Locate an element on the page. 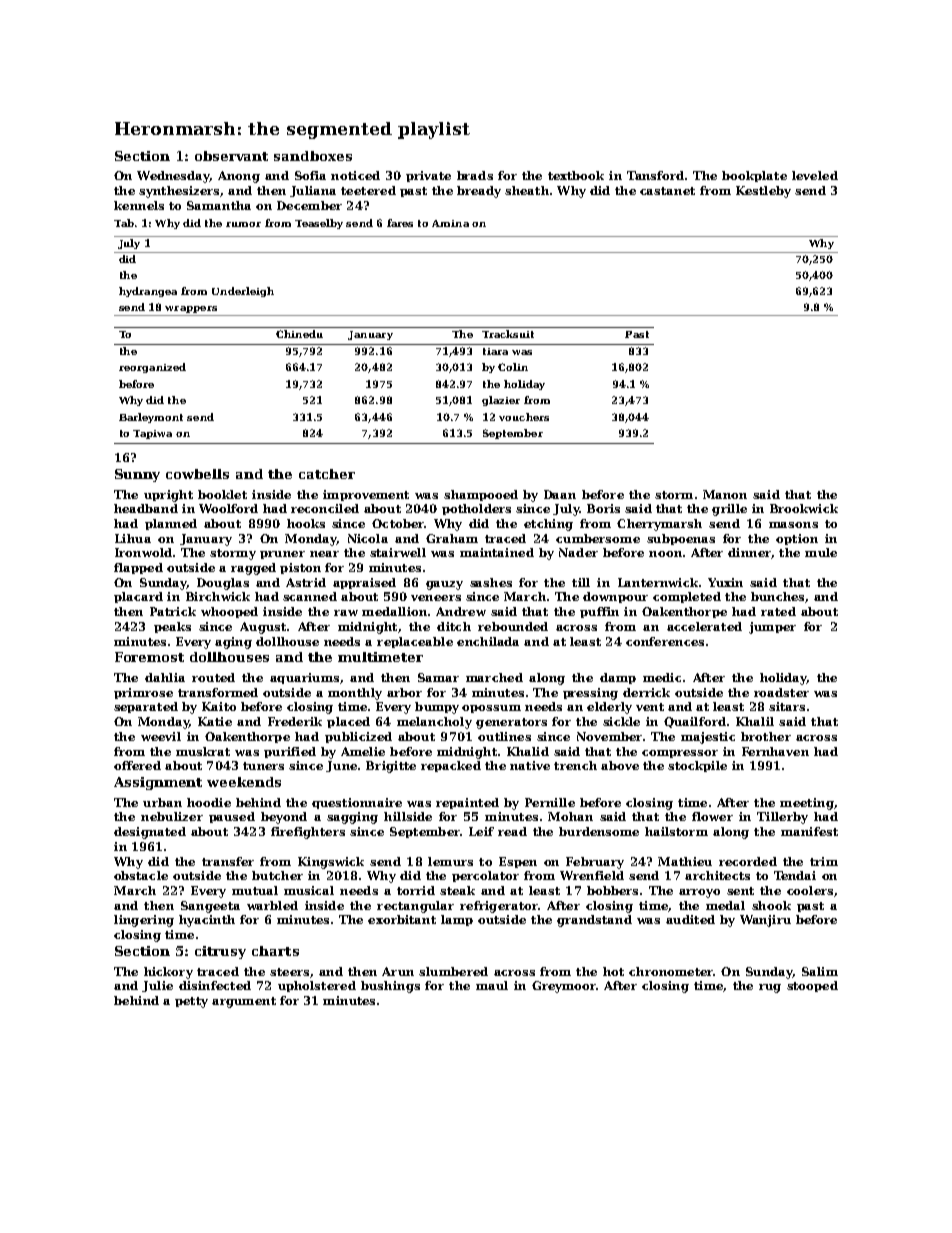 Image resolution: width=952 pixels, height=1233 pixels. Kestleby is located at coordinates (763, 192).
